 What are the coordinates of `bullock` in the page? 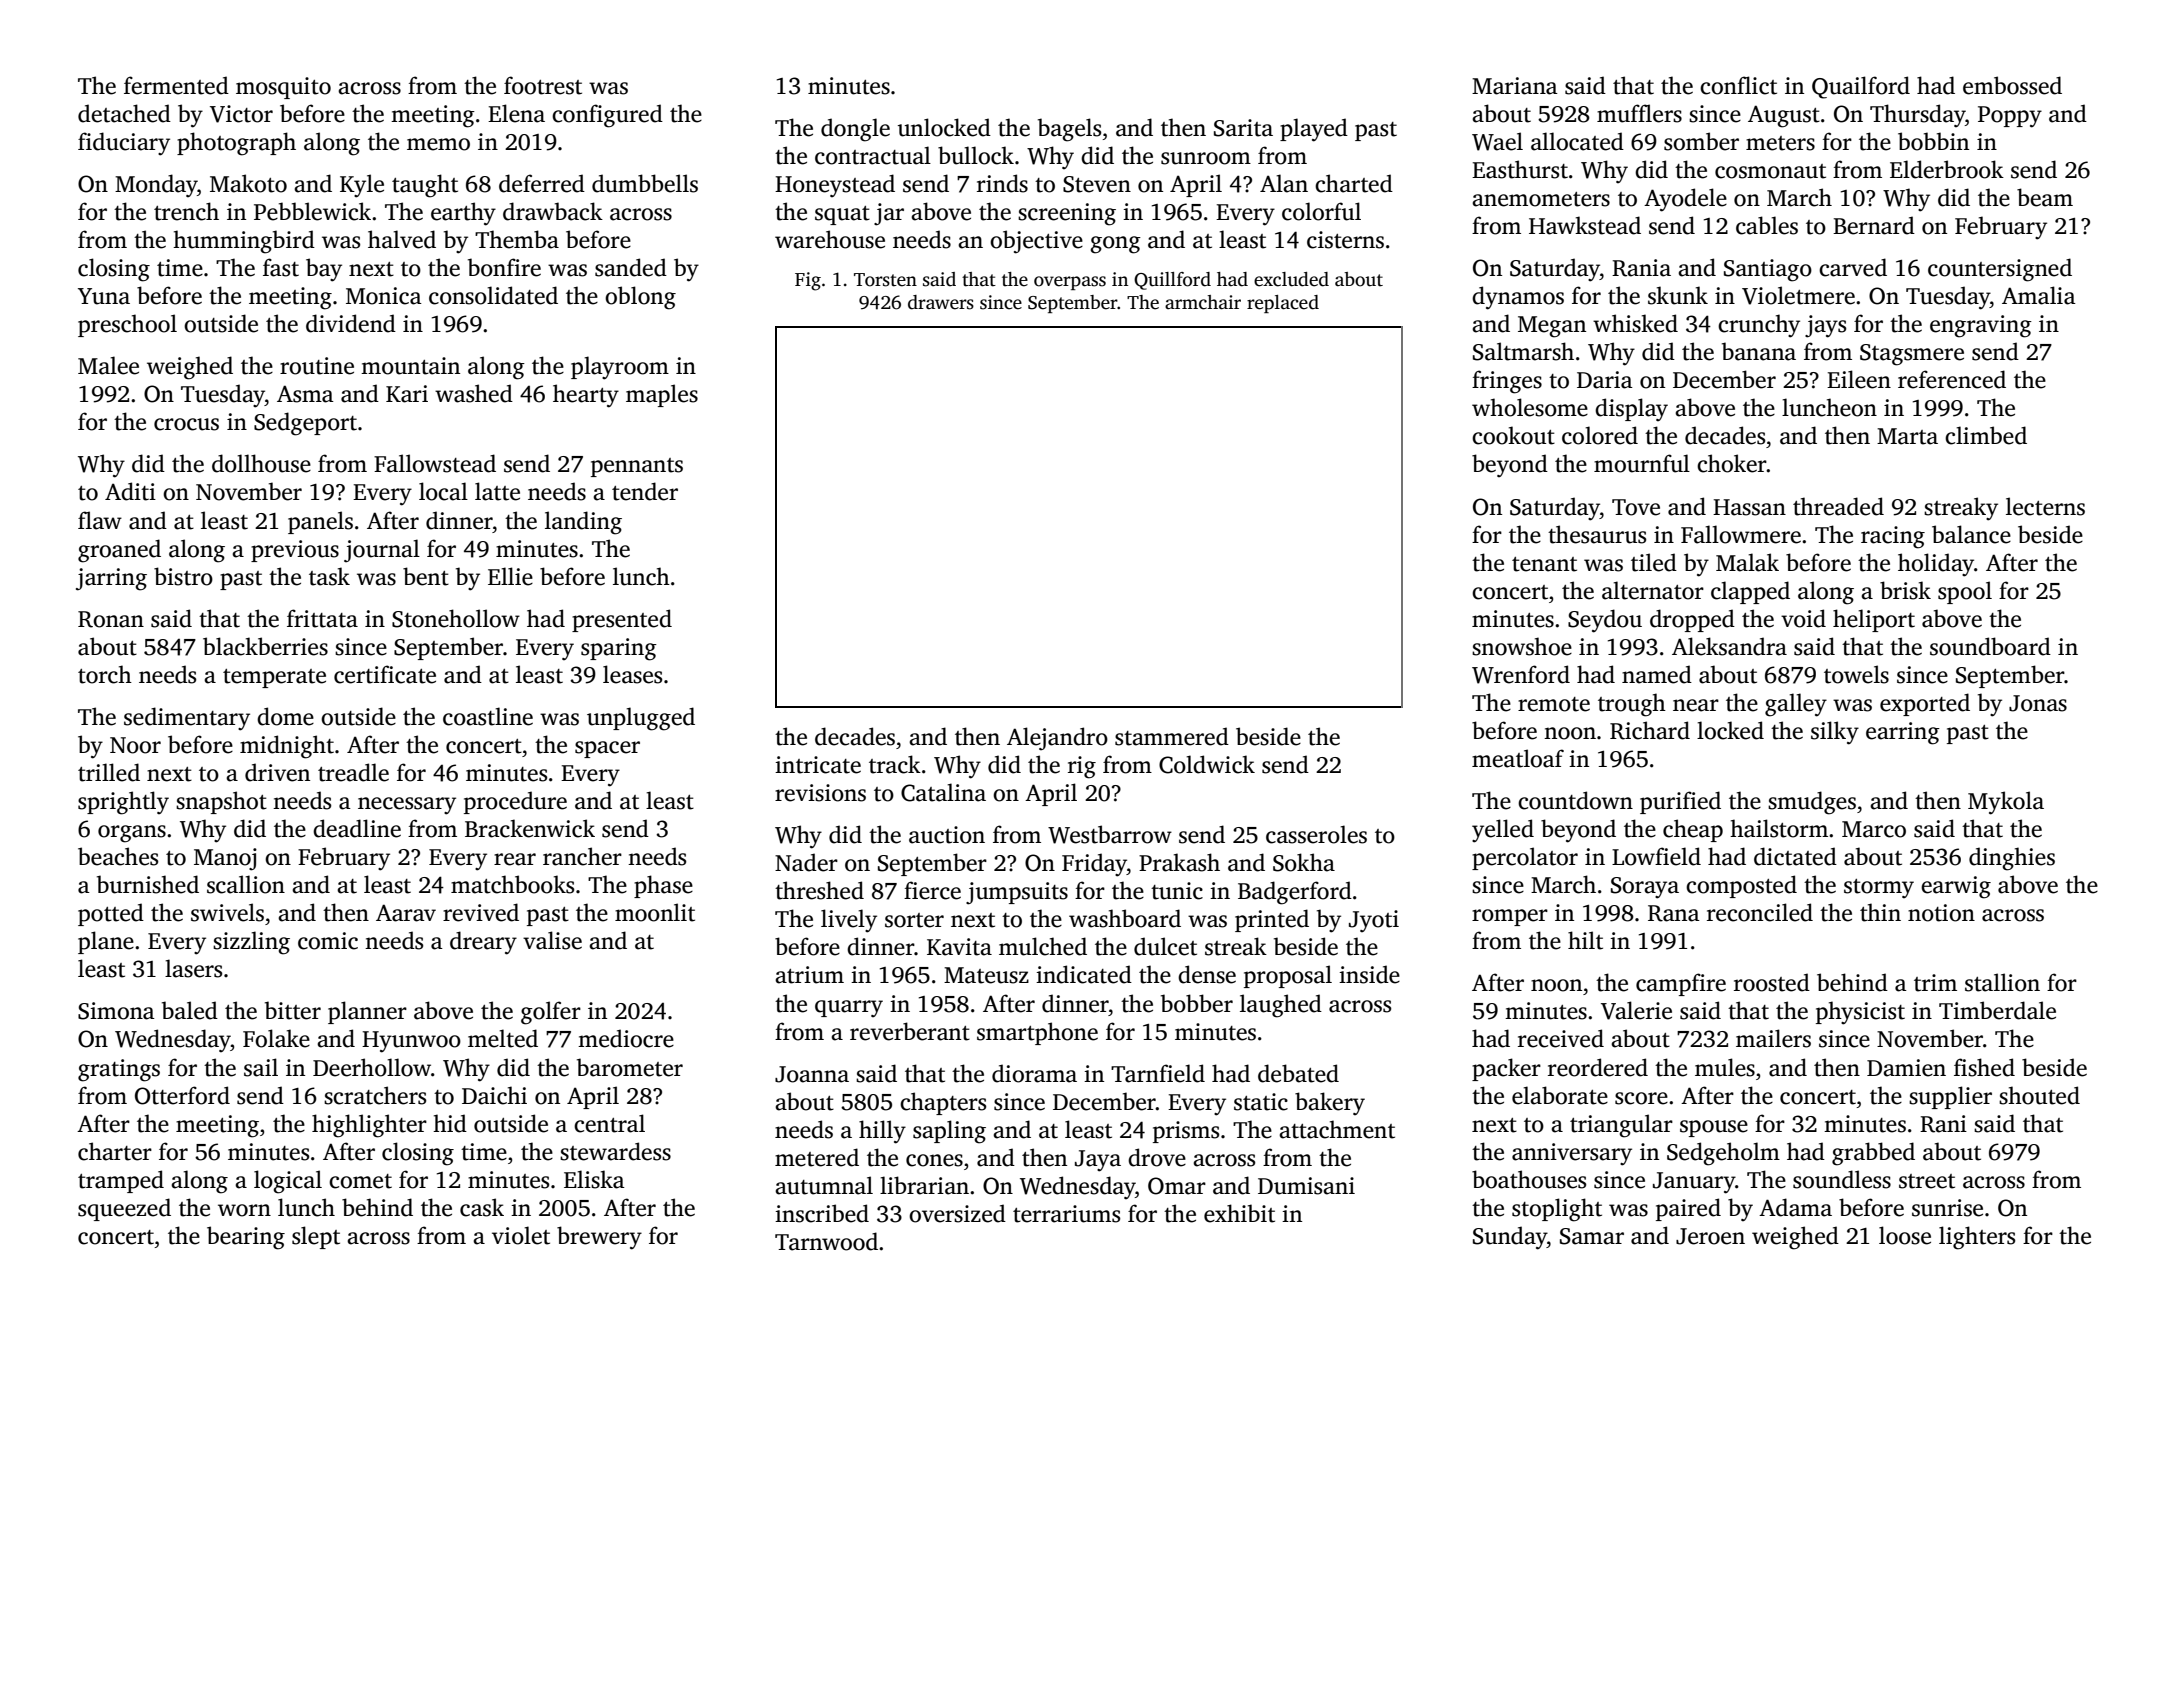 It's located at (976, 155).
